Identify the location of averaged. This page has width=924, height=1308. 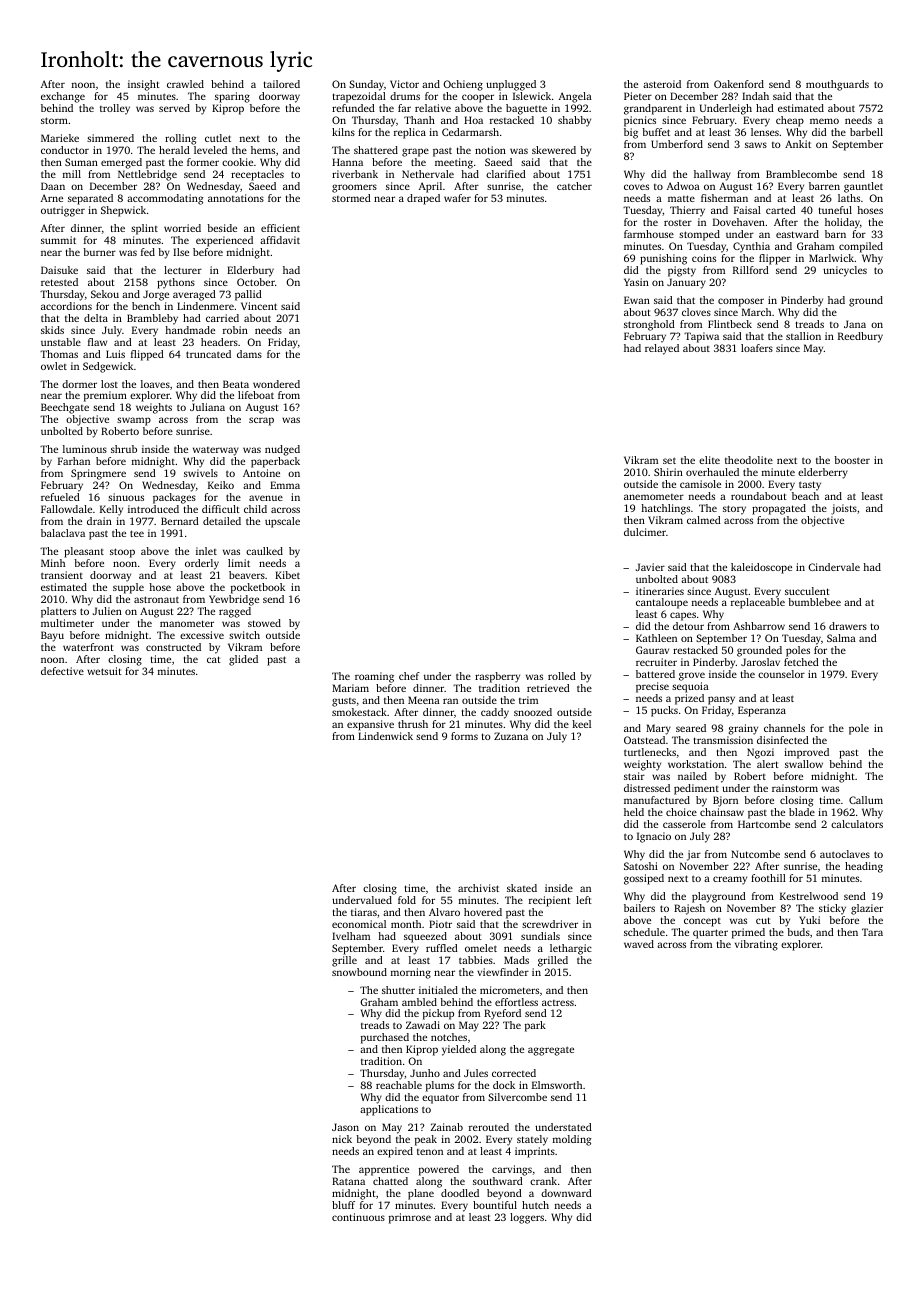
(194, 295).
